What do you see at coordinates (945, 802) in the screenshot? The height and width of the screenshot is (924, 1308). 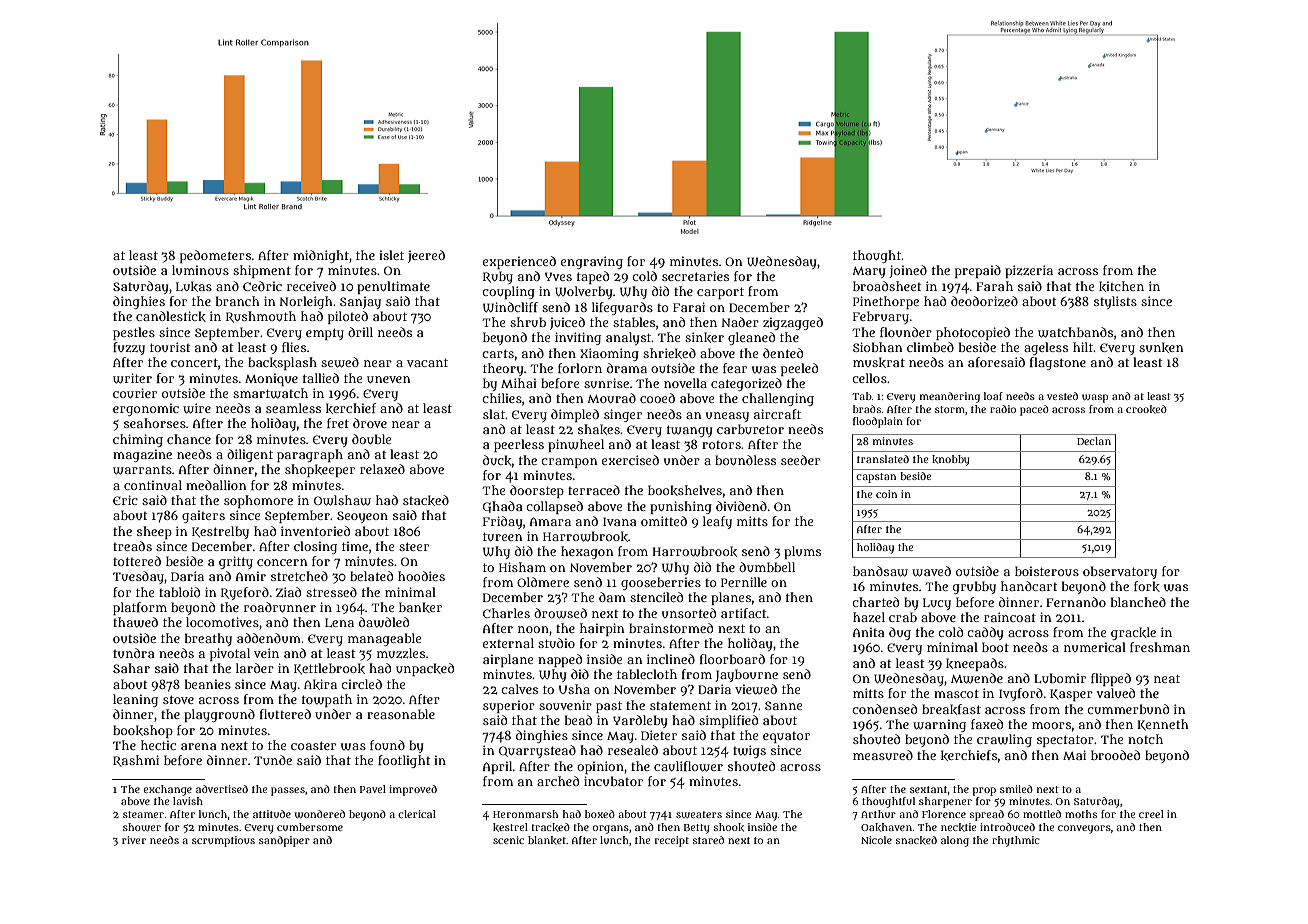 I see `sharpener` at bounding box center [945, 802].
